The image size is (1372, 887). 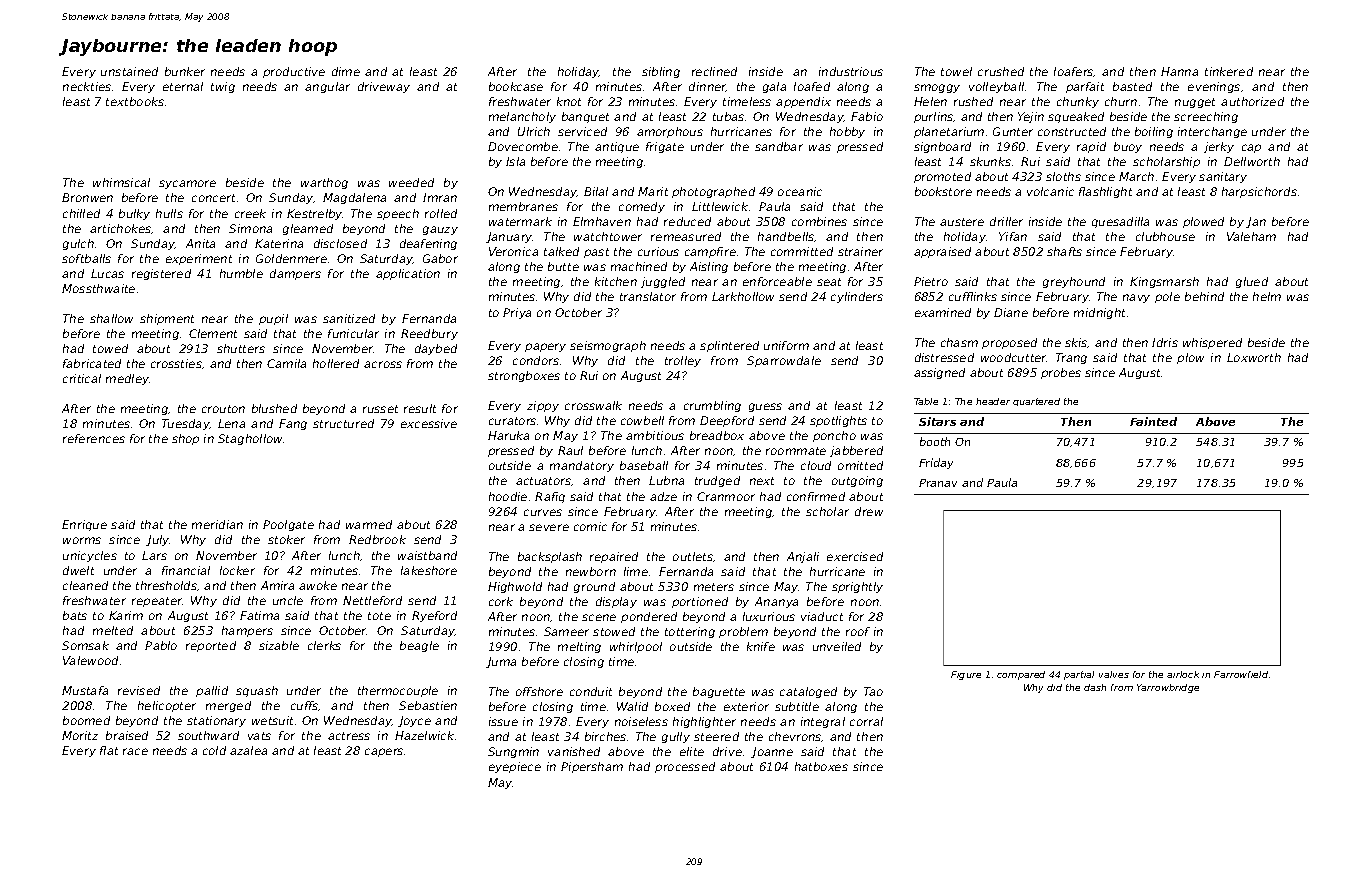 What do you see at coordinates (1254, 357) in the page?
I see `Loxworth` at bounding box center [1254, 357].
